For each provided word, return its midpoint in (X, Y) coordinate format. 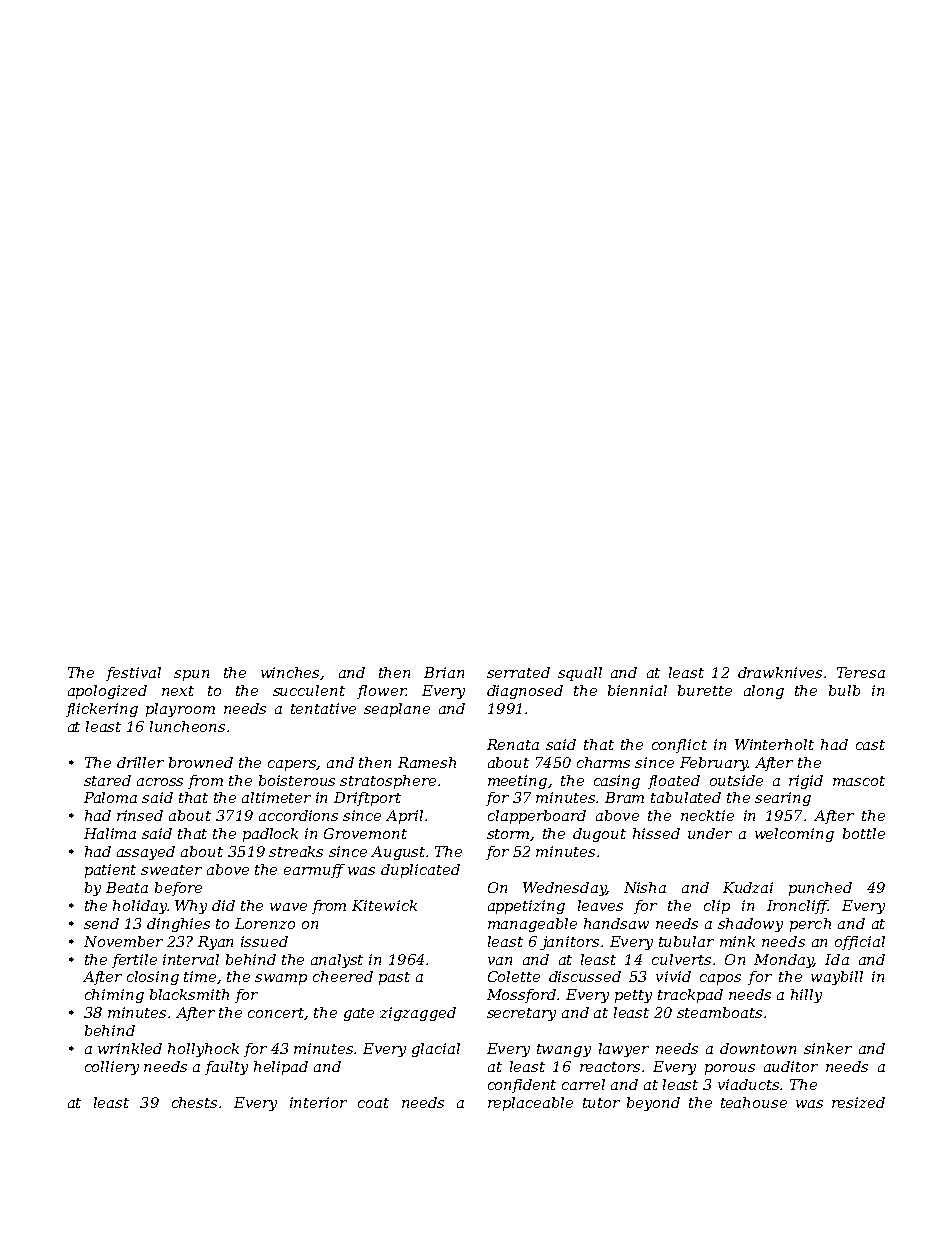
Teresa (861, 672)
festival (133, 674)
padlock (270, 835)
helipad (281, 1068)
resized (858, 1102)
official (860, 943)
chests (194, 1102)
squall (580, 674)
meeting (517, 782)
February (714, 764)
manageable (532, 925)
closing (153, 978)
